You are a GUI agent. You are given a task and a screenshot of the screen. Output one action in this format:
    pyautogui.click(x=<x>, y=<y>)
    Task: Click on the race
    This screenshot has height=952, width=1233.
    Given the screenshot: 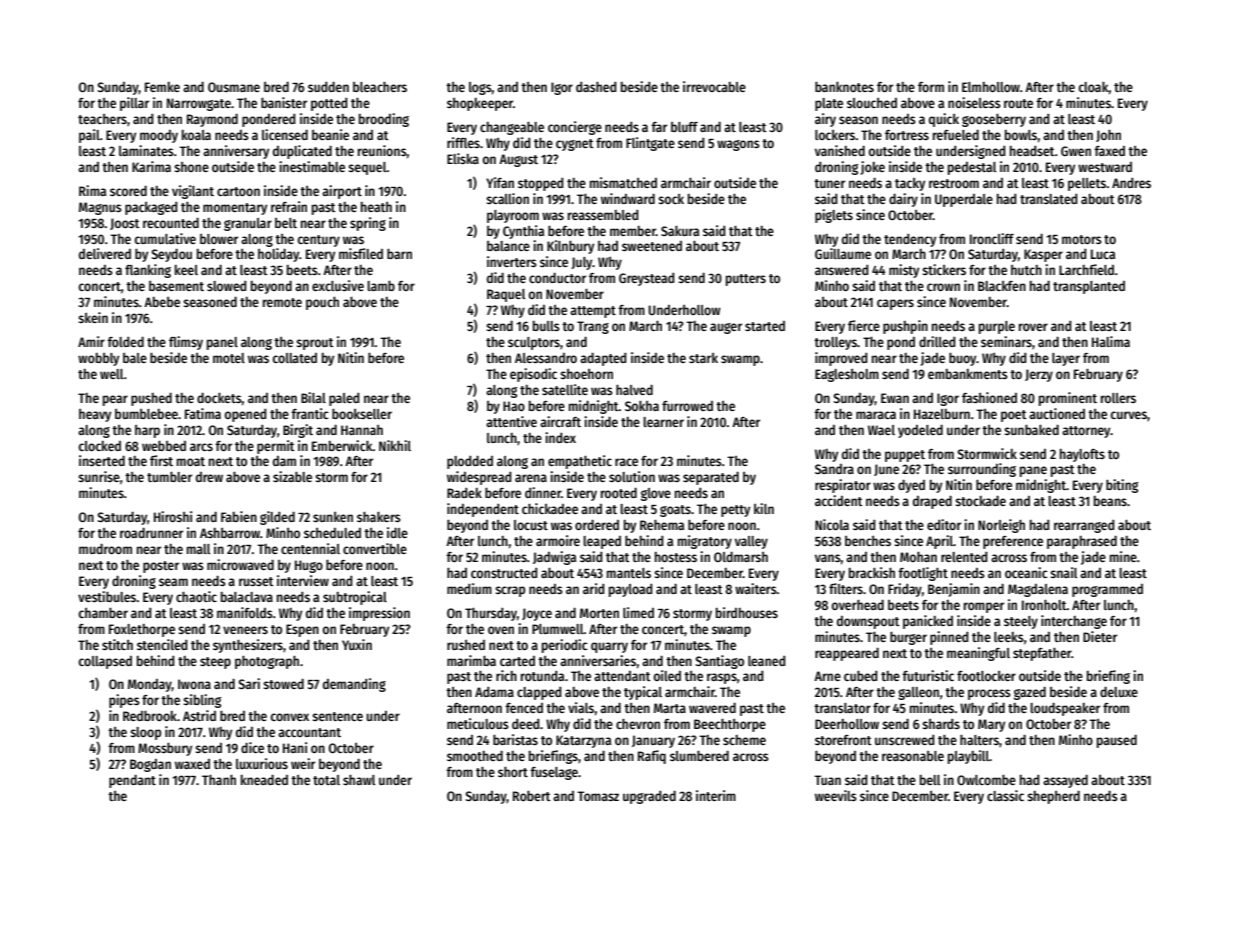 What is the action you would take?
    pyautogui.click(x=626, y=462)
